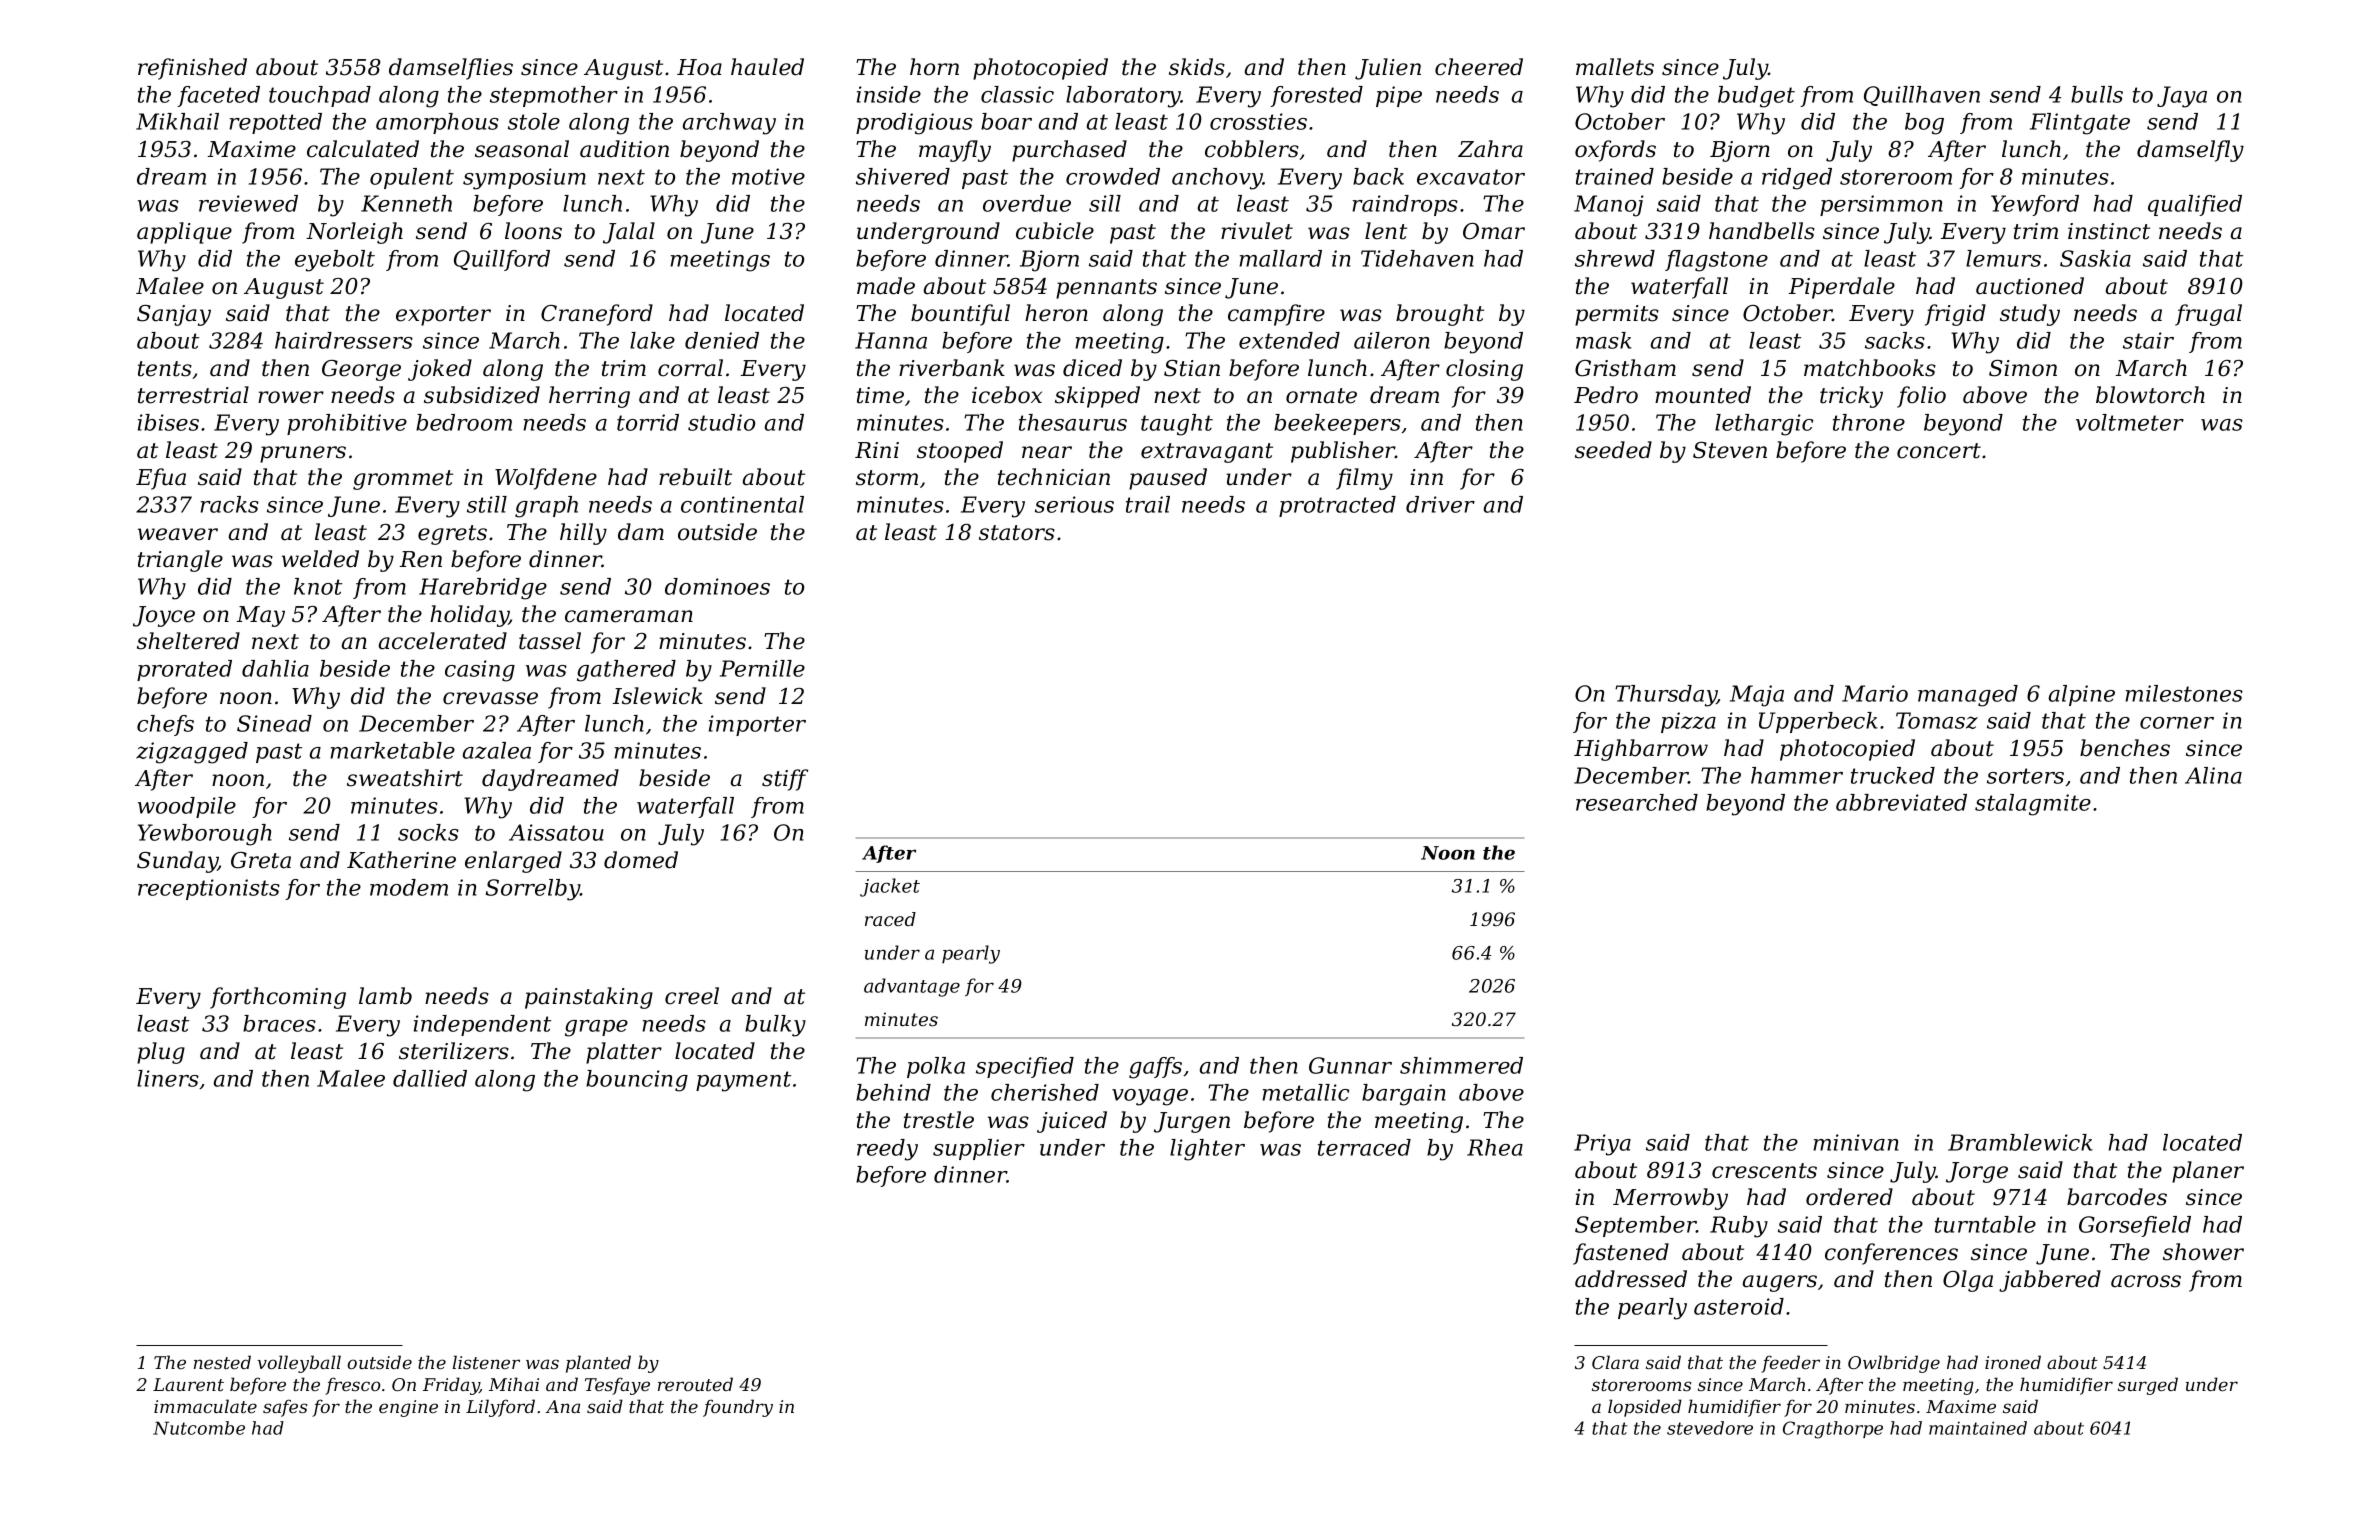  What do you see at coordinates (743, 1081) in the screenshot?
I see `payment` at bounding box center [743, 1081].
